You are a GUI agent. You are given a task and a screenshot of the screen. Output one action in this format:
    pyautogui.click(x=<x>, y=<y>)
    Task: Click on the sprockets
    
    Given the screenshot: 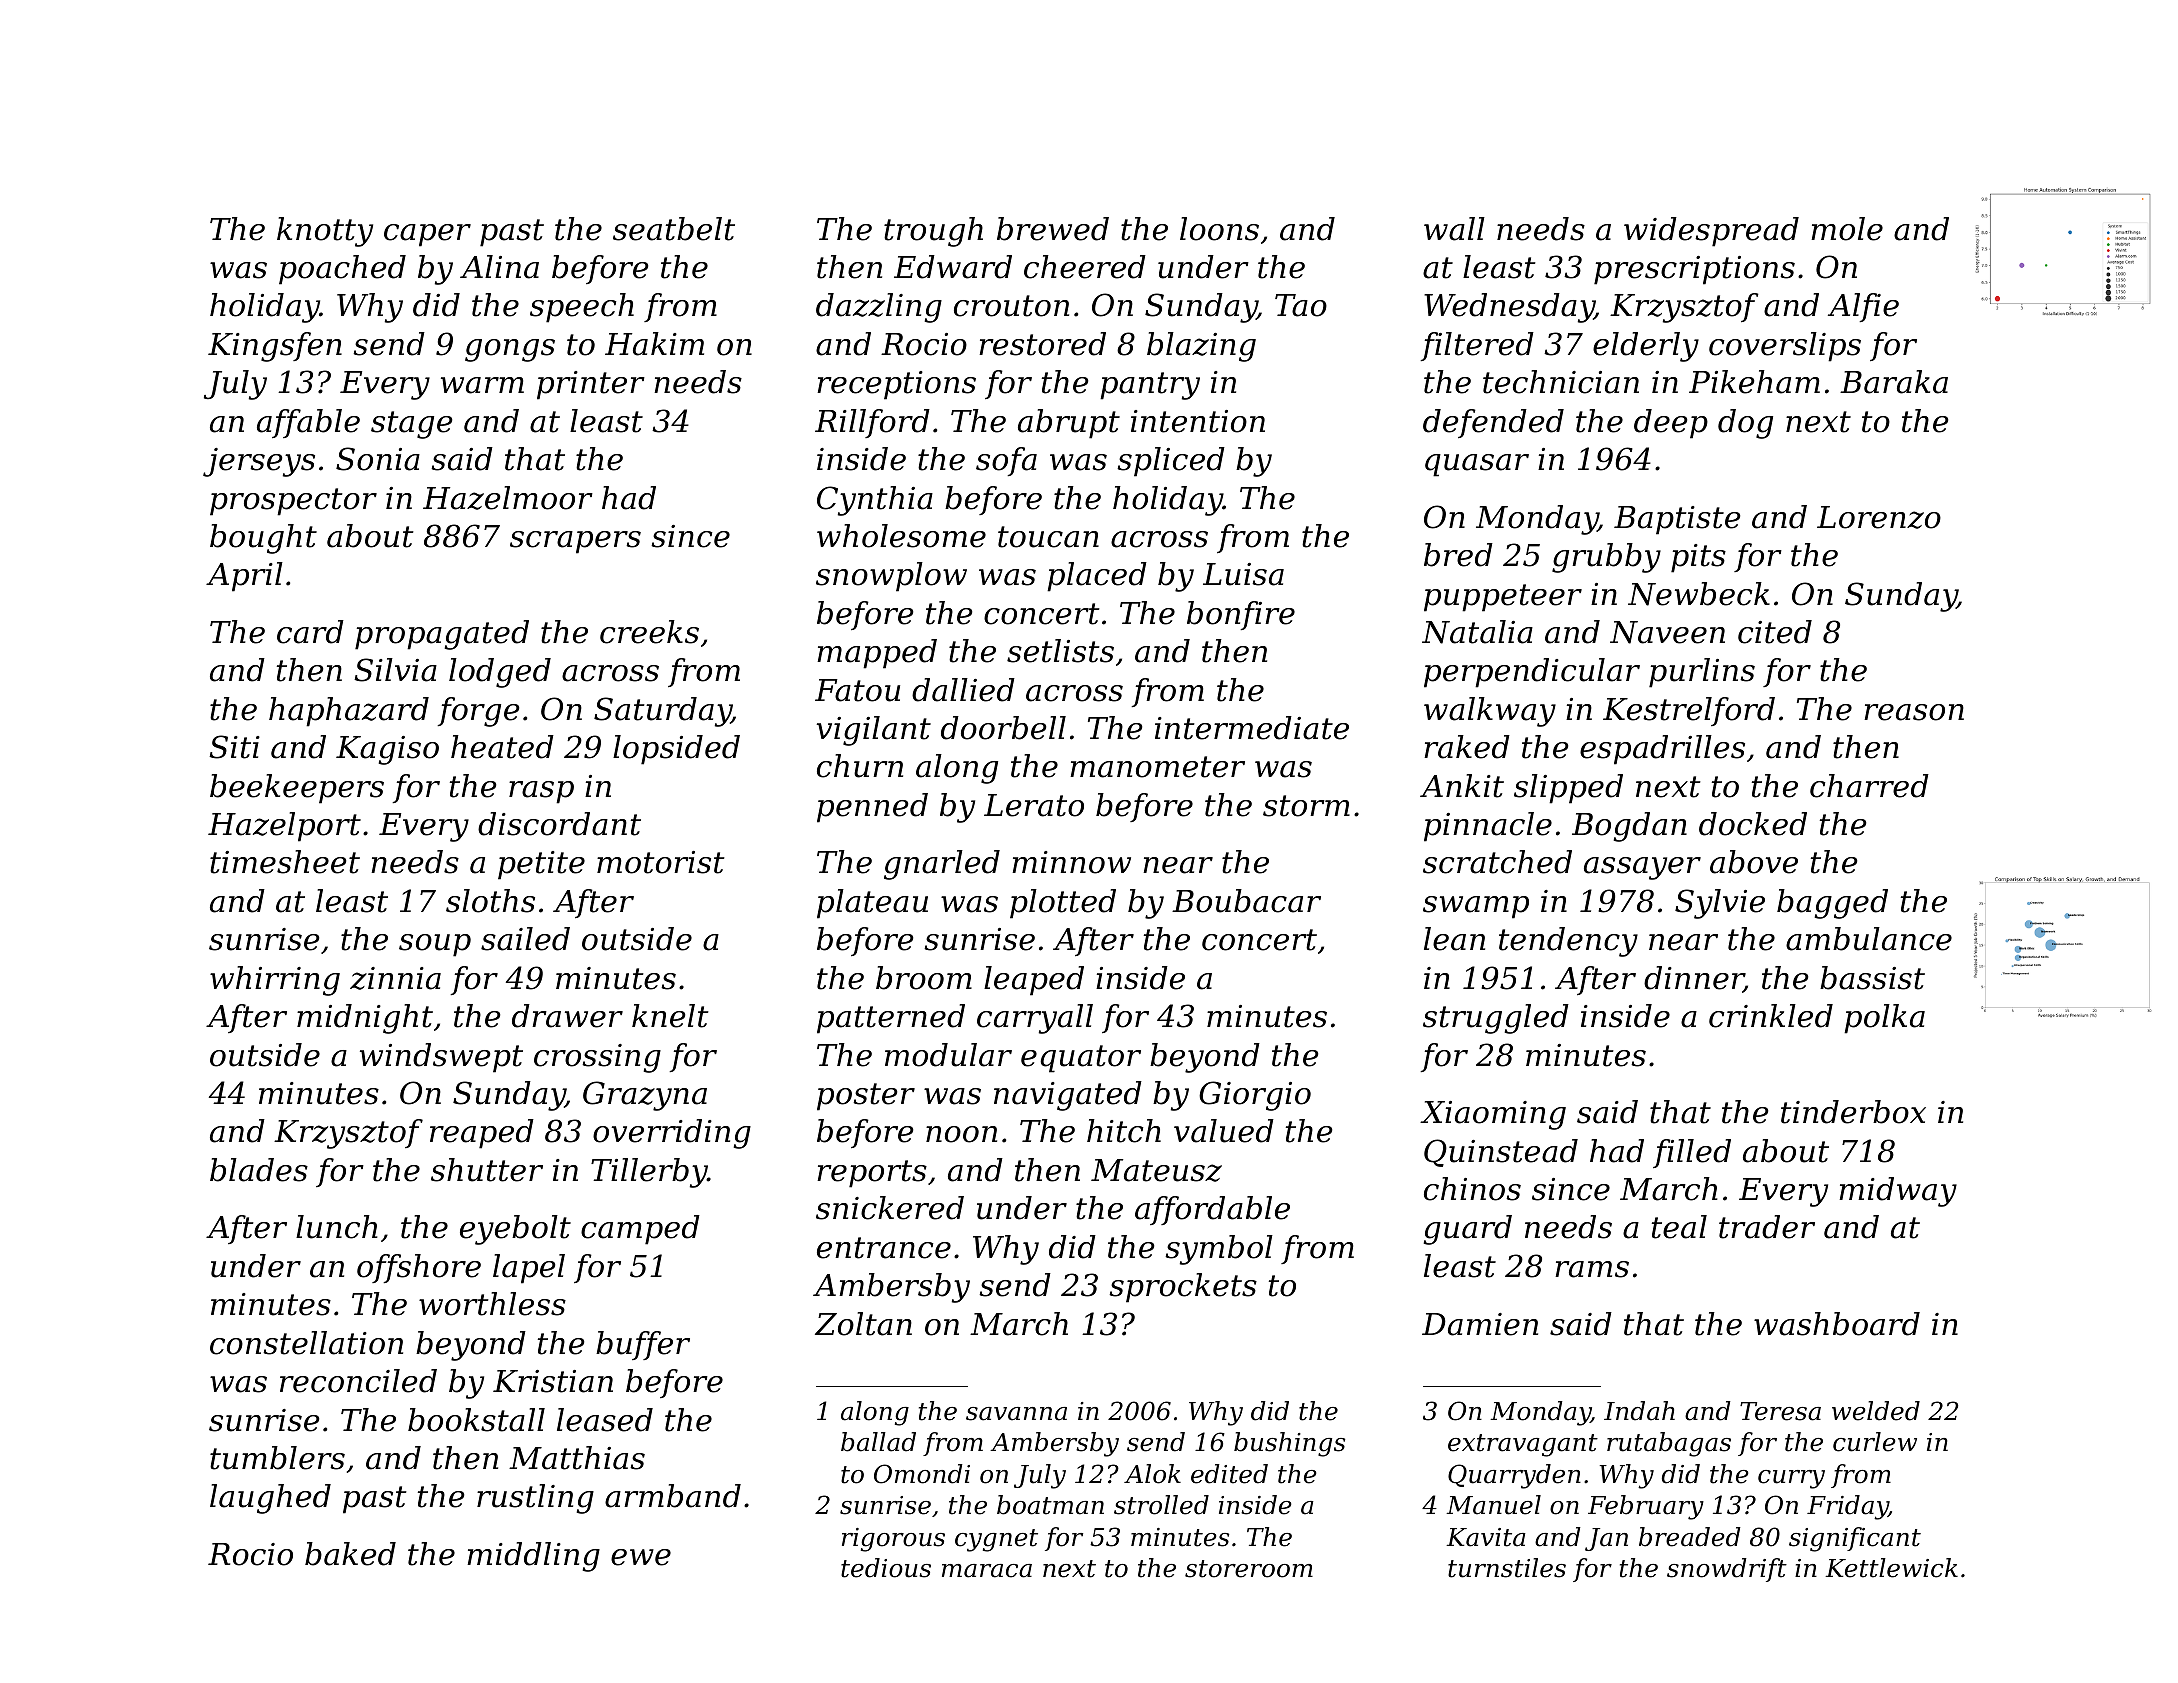 What is the action you would take?
    pyautogui.click(x=1183, y=1288)
